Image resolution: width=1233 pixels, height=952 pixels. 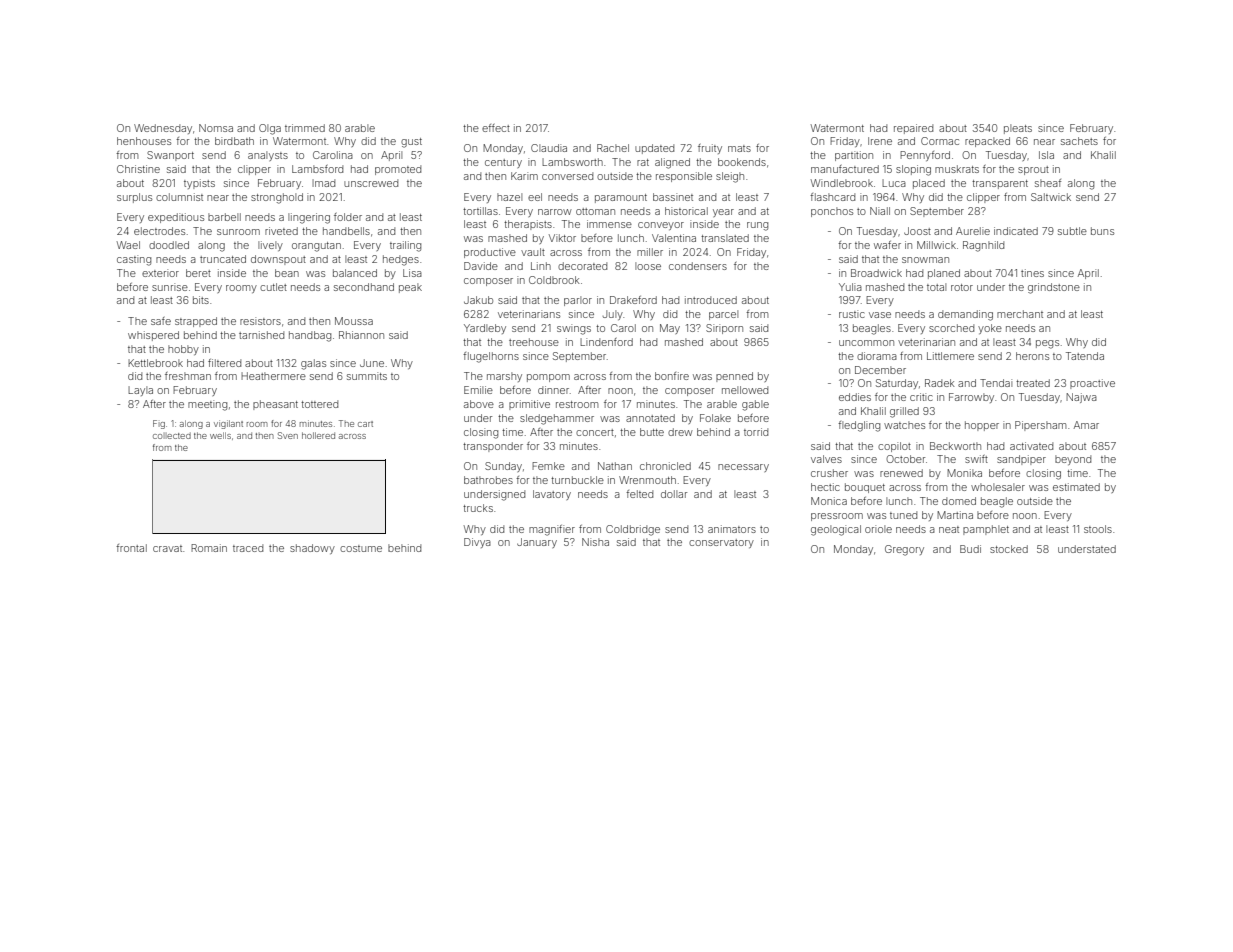 What do you see at coordinates (318, 435) in the screenshot?
I see `hollered` at bounding box center [318, 435].
